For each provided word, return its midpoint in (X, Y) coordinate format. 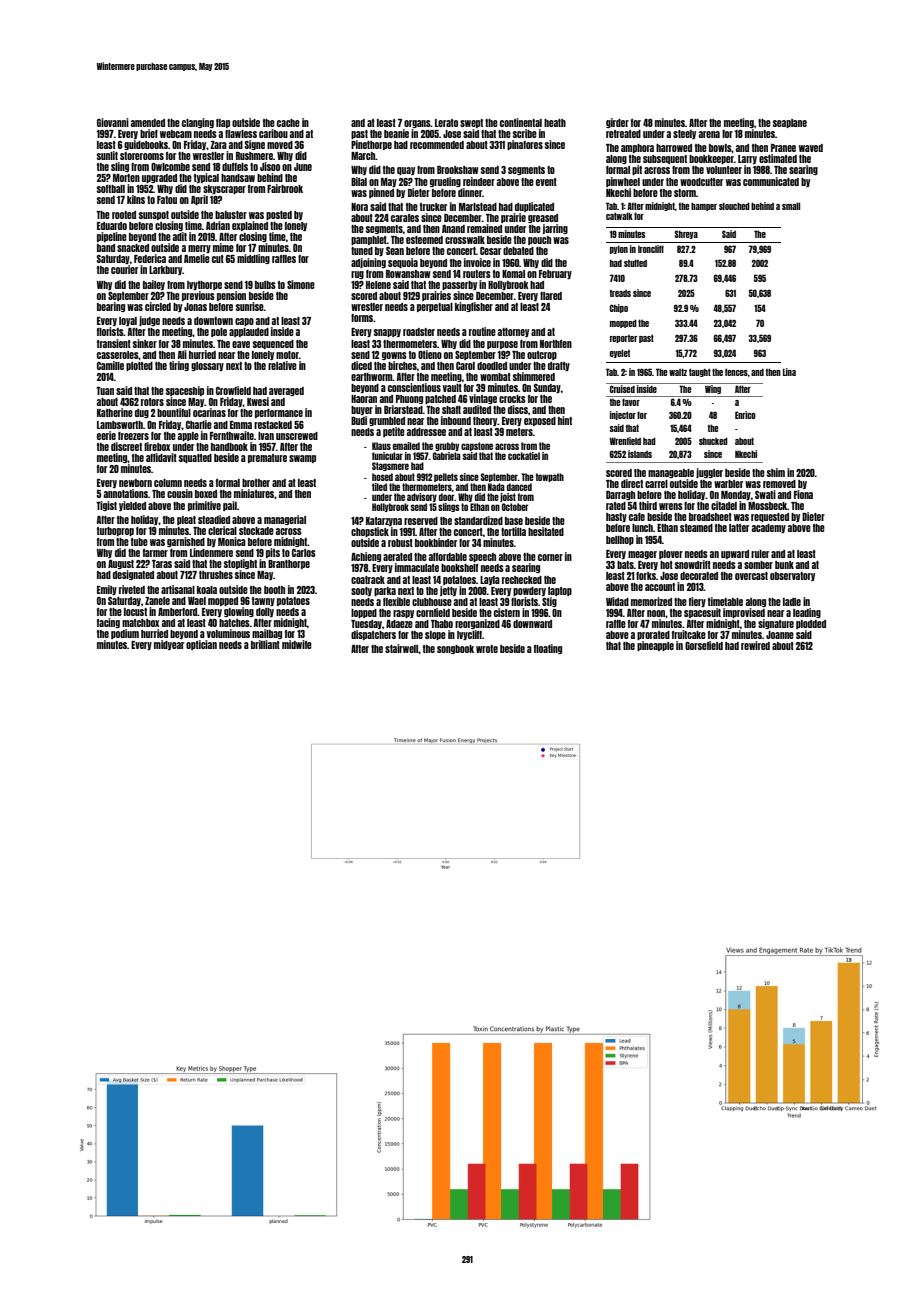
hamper (704, 206)
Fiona (803, 494)
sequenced (273, 344)
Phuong (409, 399)
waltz (678, 372)
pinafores (525, 145)
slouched (734, 206)
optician (201, 645)
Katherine (115, 412)
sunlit (107, 155)
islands (640, 454)
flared (551, 296)
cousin (180, 493)
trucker (433, 207)
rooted (124, 215)
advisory (422, 497)
